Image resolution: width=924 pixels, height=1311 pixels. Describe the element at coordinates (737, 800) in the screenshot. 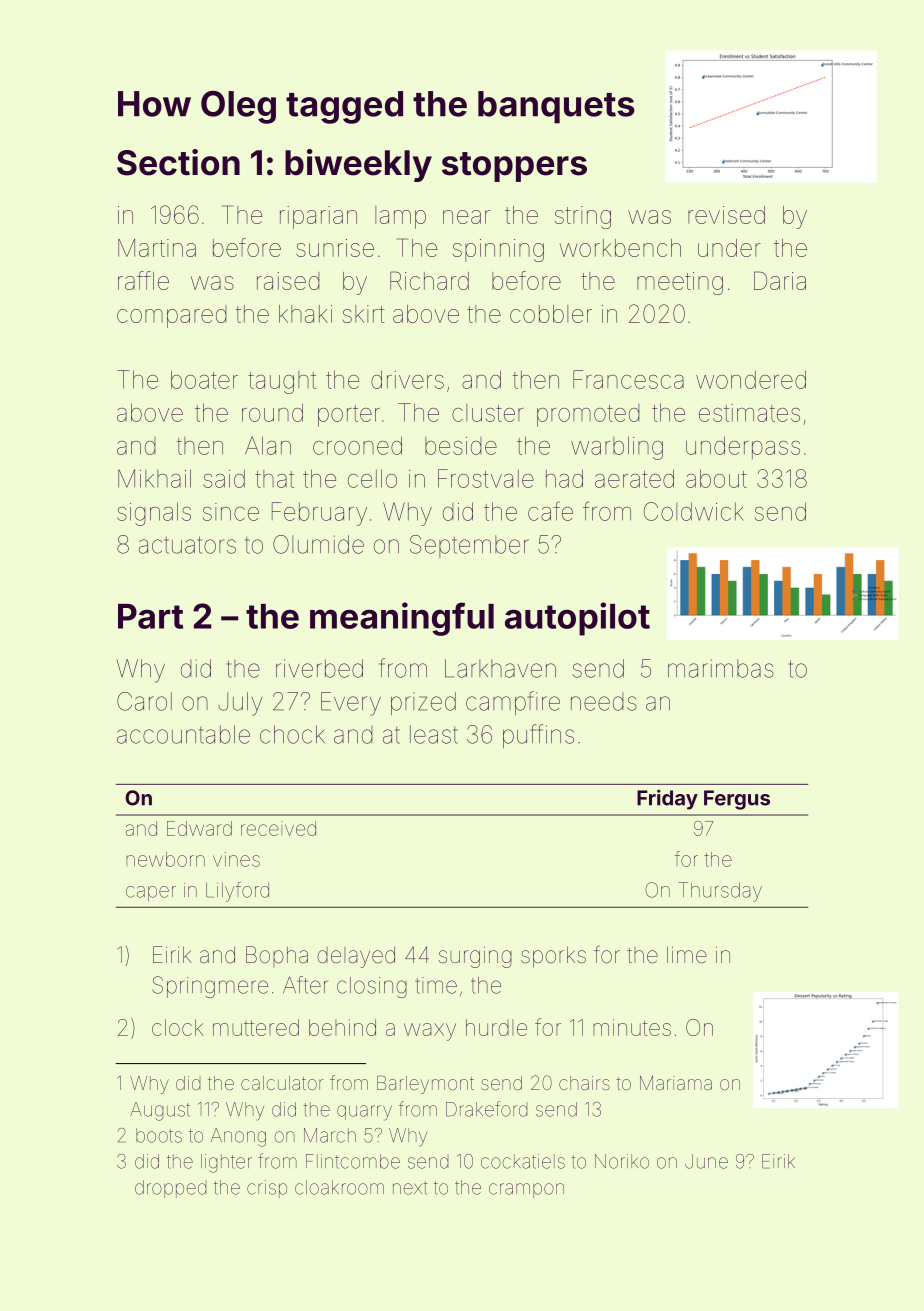

I see `Fergus` at that location.
